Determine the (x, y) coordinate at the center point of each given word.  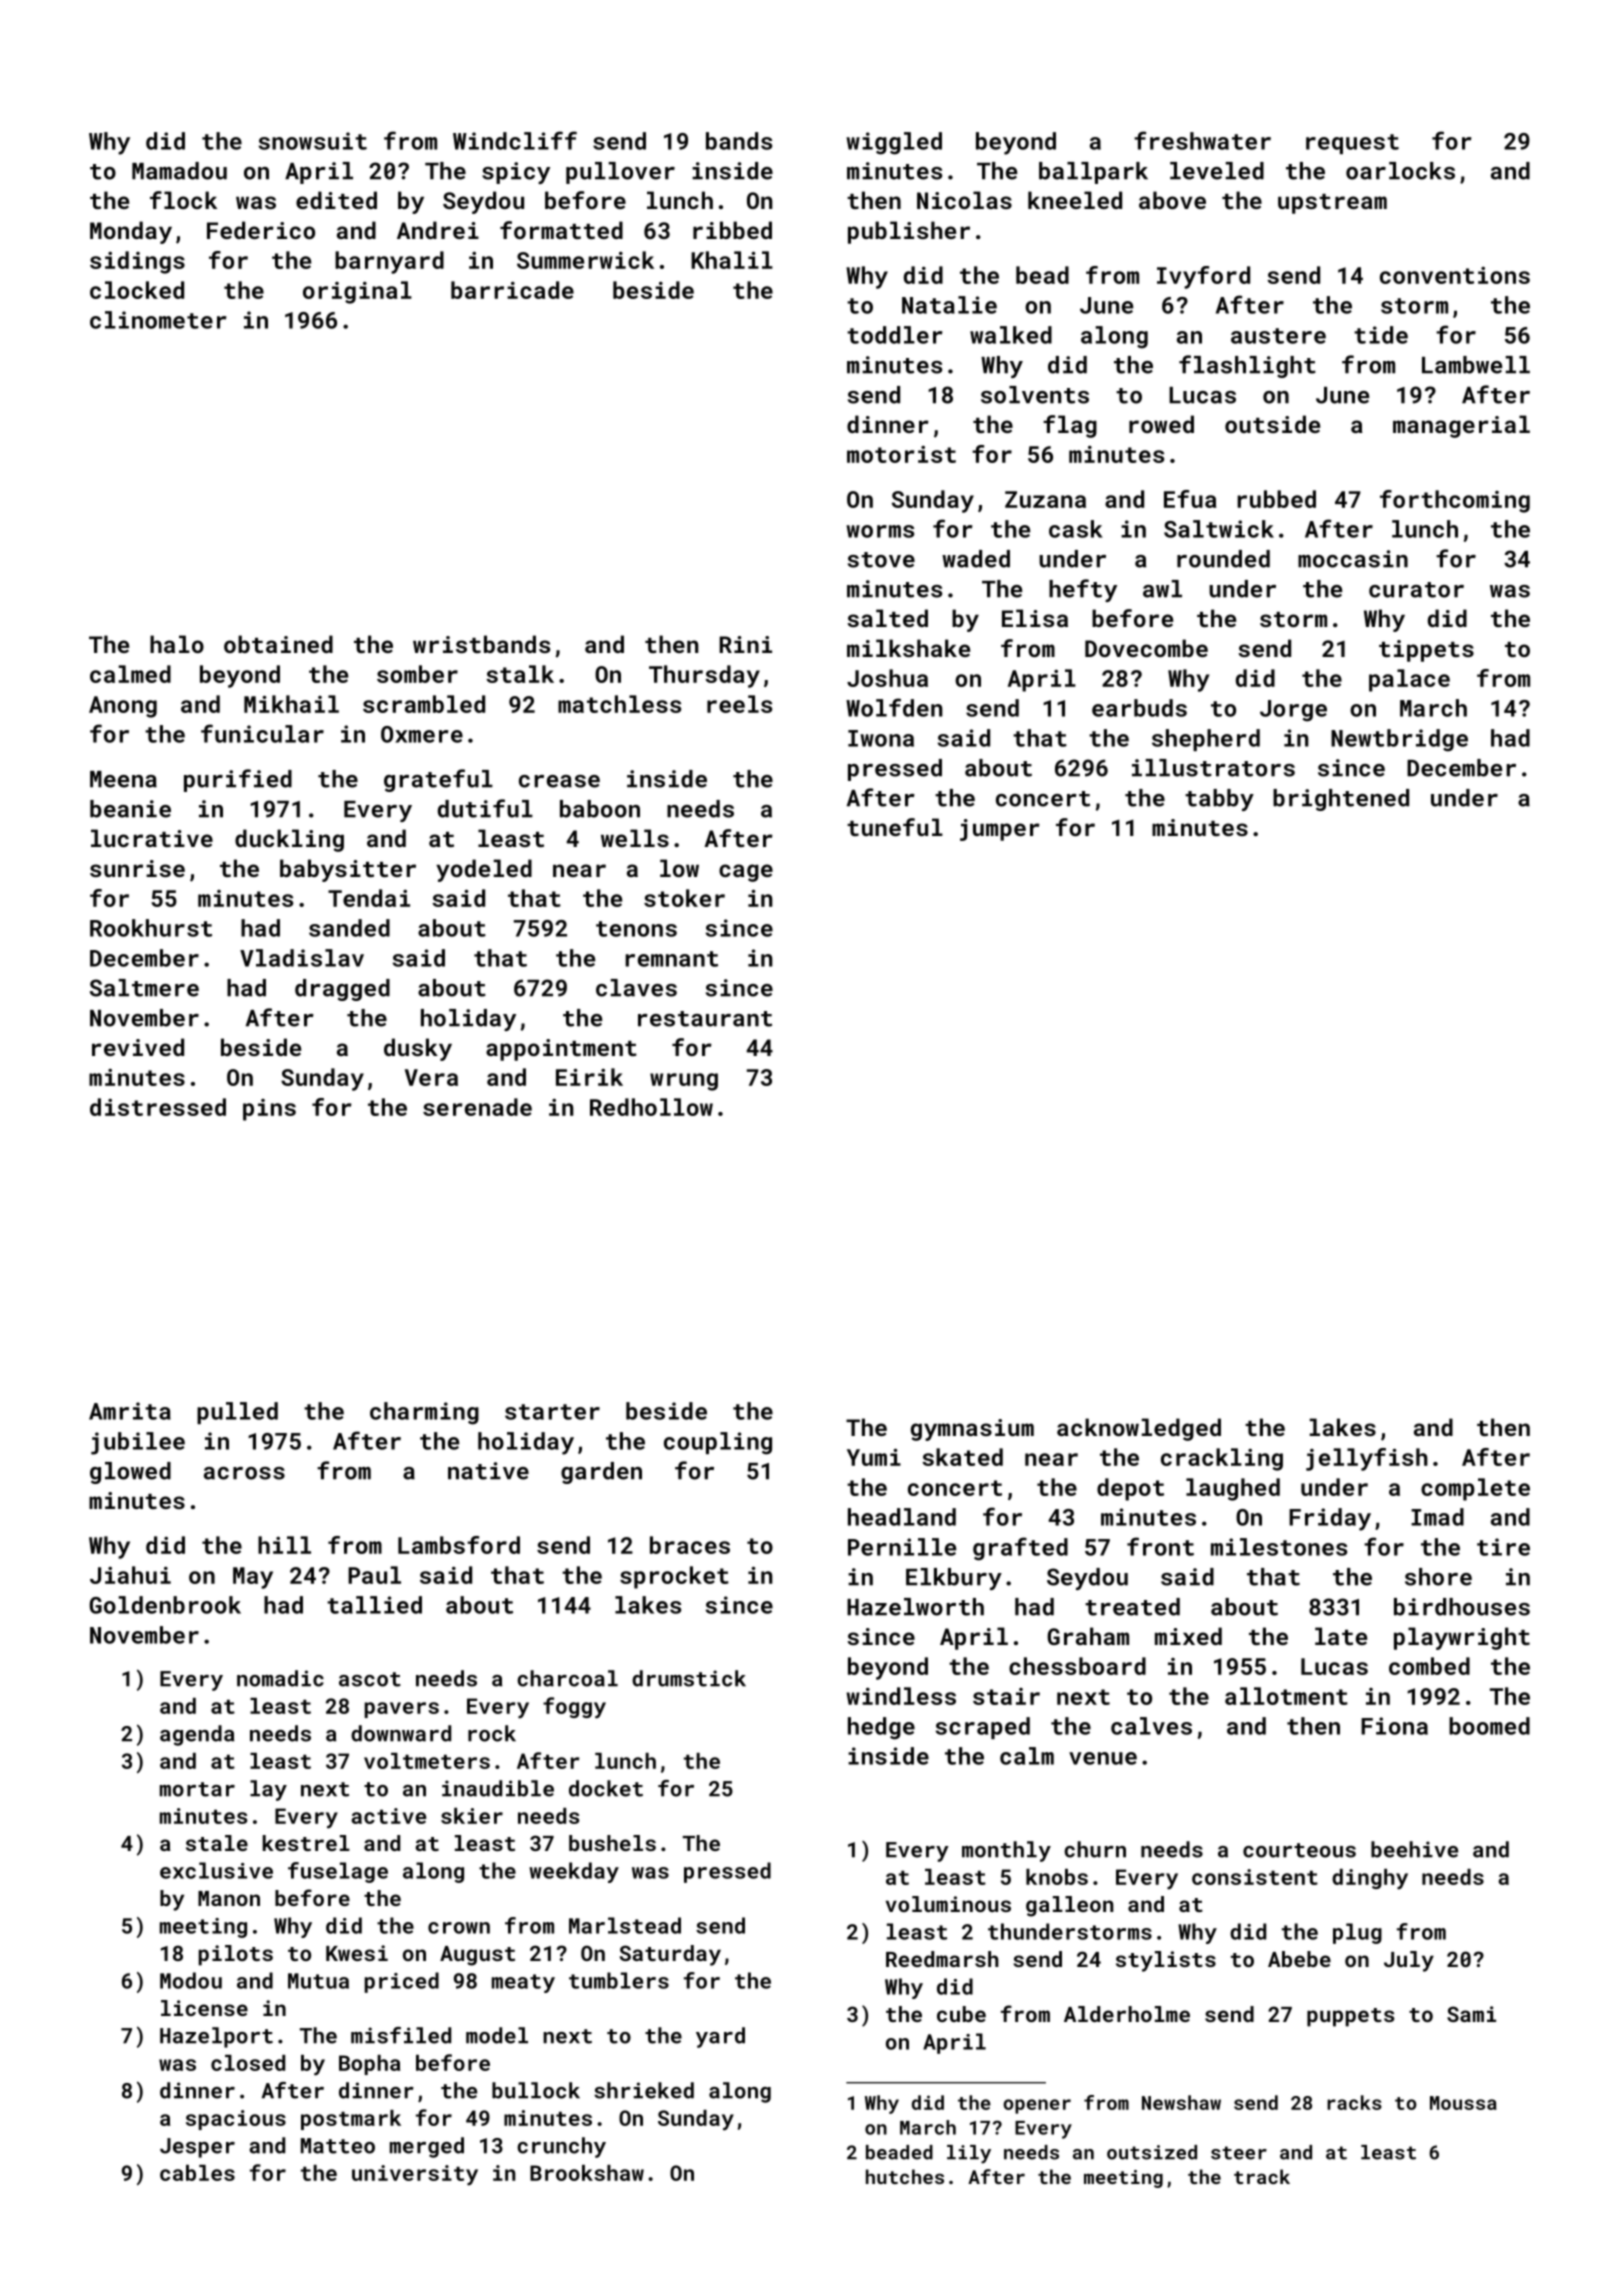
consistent (1255, 1877)
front (1160, 1546)
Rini (745, 644)
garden (601, 1473)
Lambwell (1476, 365)
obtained (278, 644)
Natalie (949, 305)
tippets (1426, 651)
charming (424, 1413)
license (204, 2008)
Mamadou (179, 171)
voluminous (948, 1904)
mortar (197, 1789)
